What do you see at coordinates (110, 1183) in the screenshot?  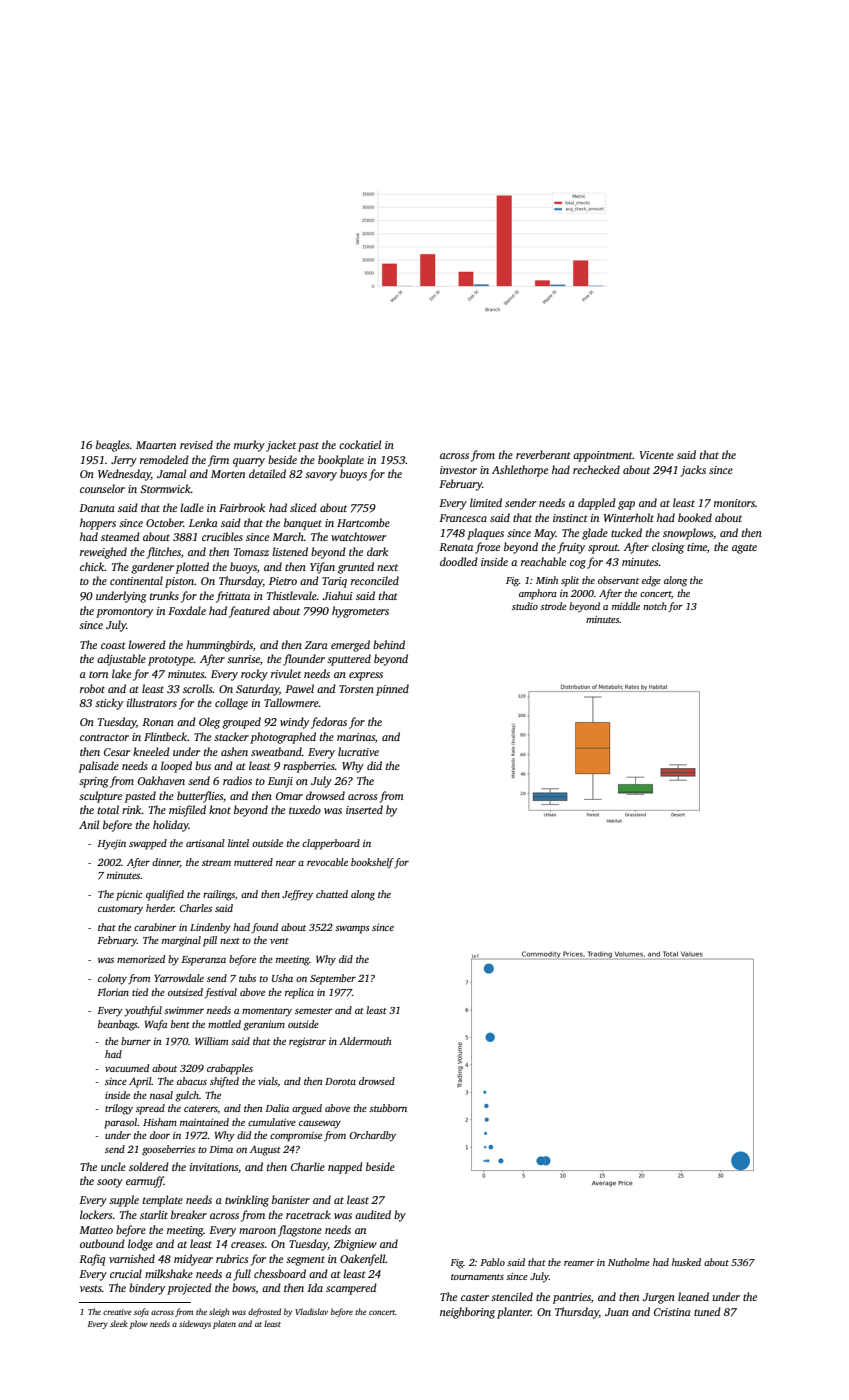 I see `sooty` at bounding box center [110, 1183].
